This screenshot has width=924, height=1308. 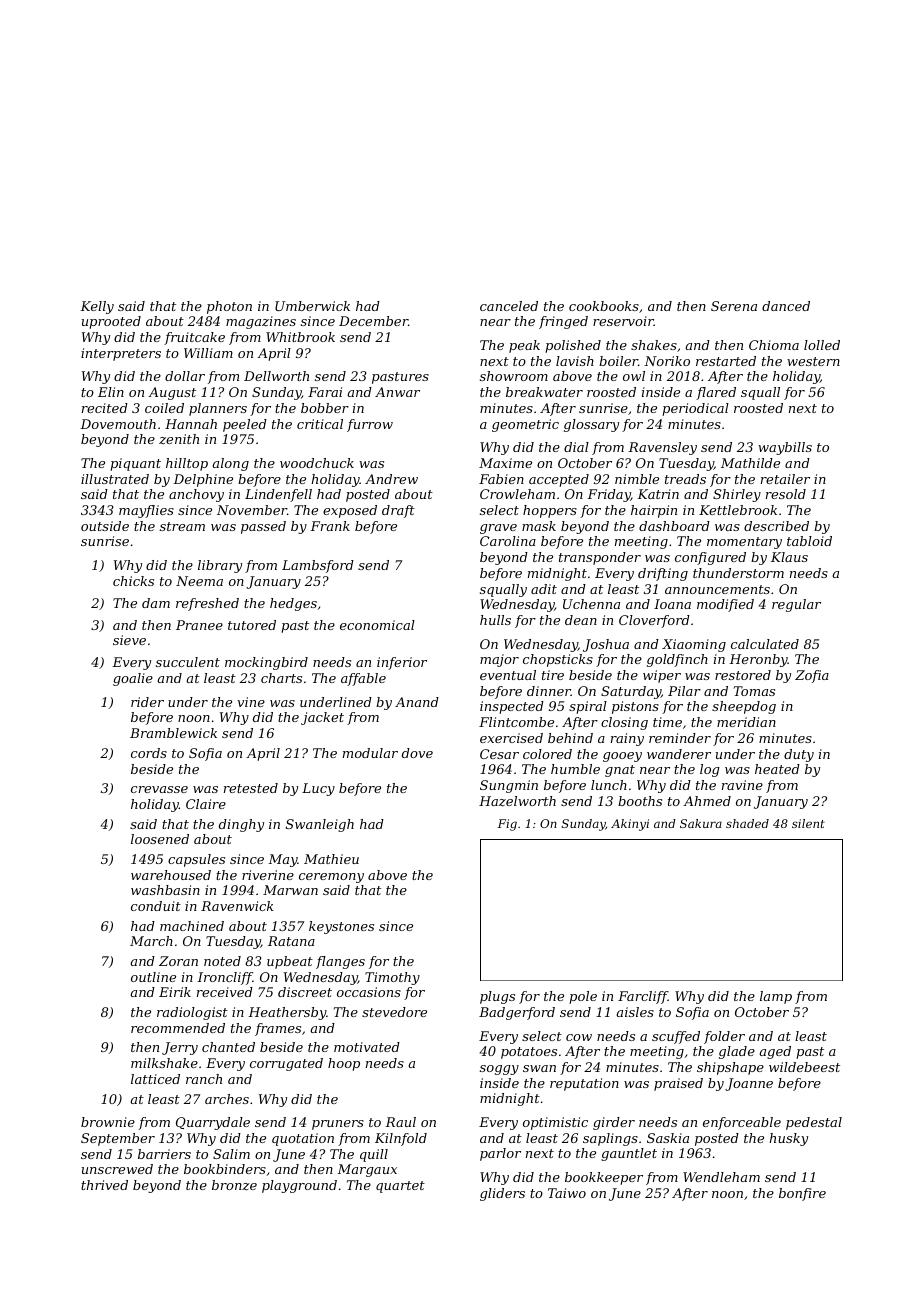 I want to click on photon, so click(x=229, y=307).
